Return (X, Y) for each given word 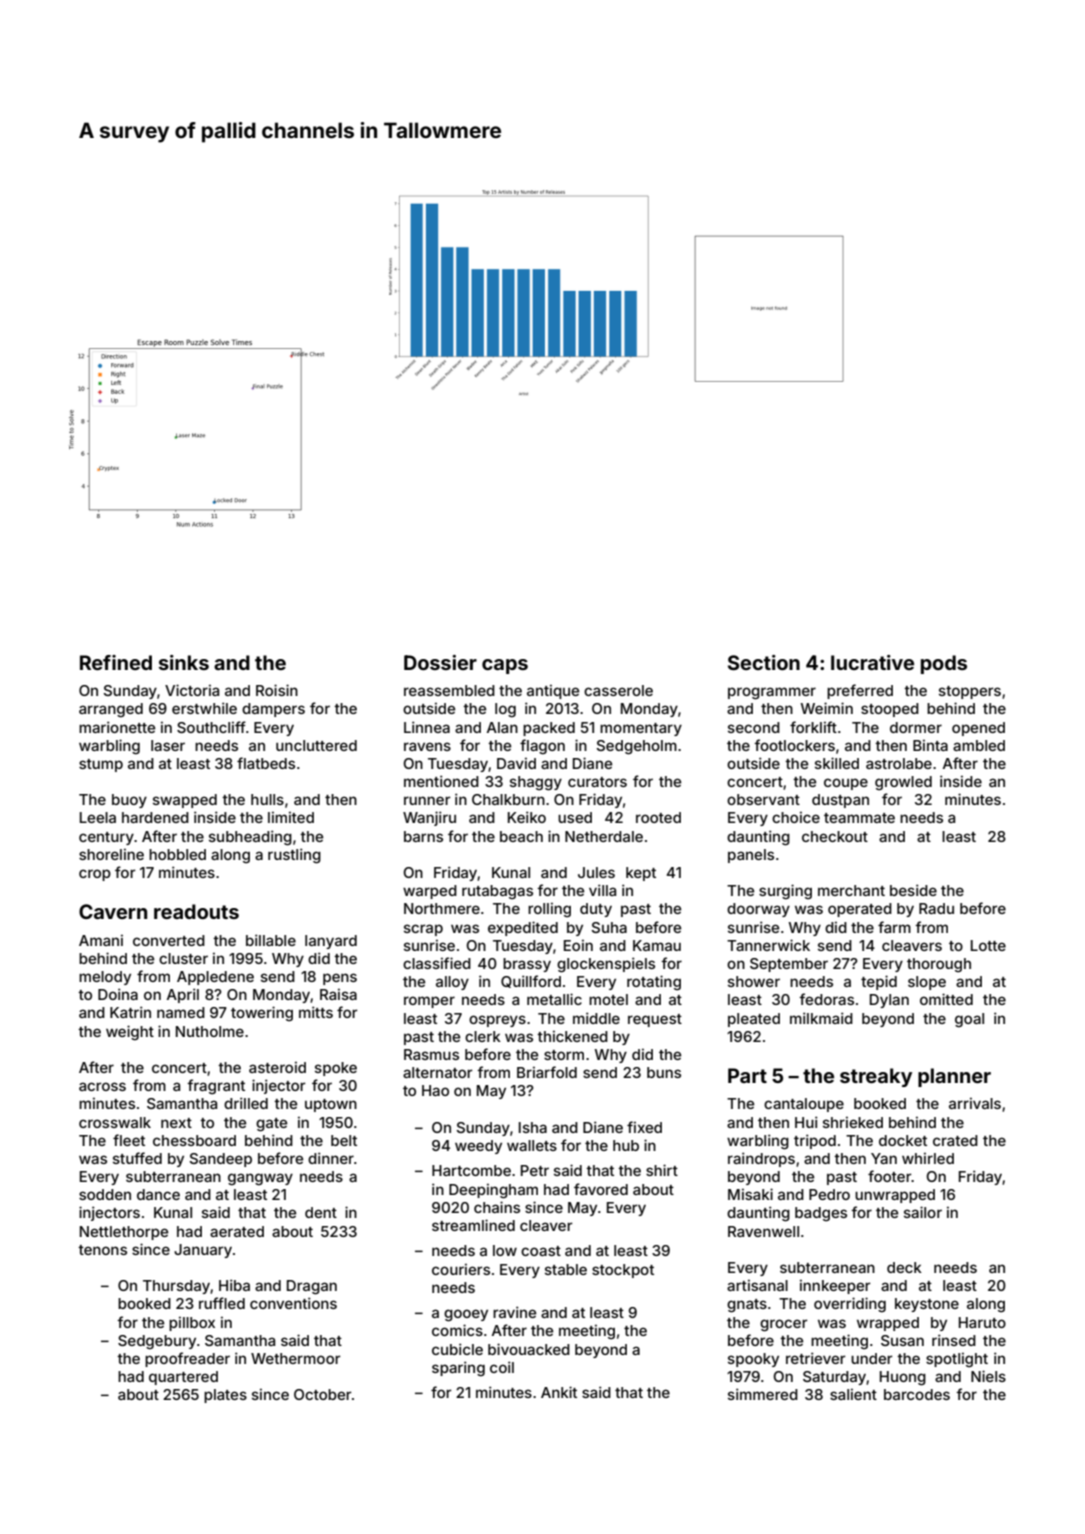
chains (497, 1207)
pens (340, 979)
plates (225, 1396)
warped (430, 892)
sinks (184, 662)
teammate (859, 818)
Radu (936, 908)
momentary (641, 729)
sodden (105, 1194)
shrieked (853, 1122)
